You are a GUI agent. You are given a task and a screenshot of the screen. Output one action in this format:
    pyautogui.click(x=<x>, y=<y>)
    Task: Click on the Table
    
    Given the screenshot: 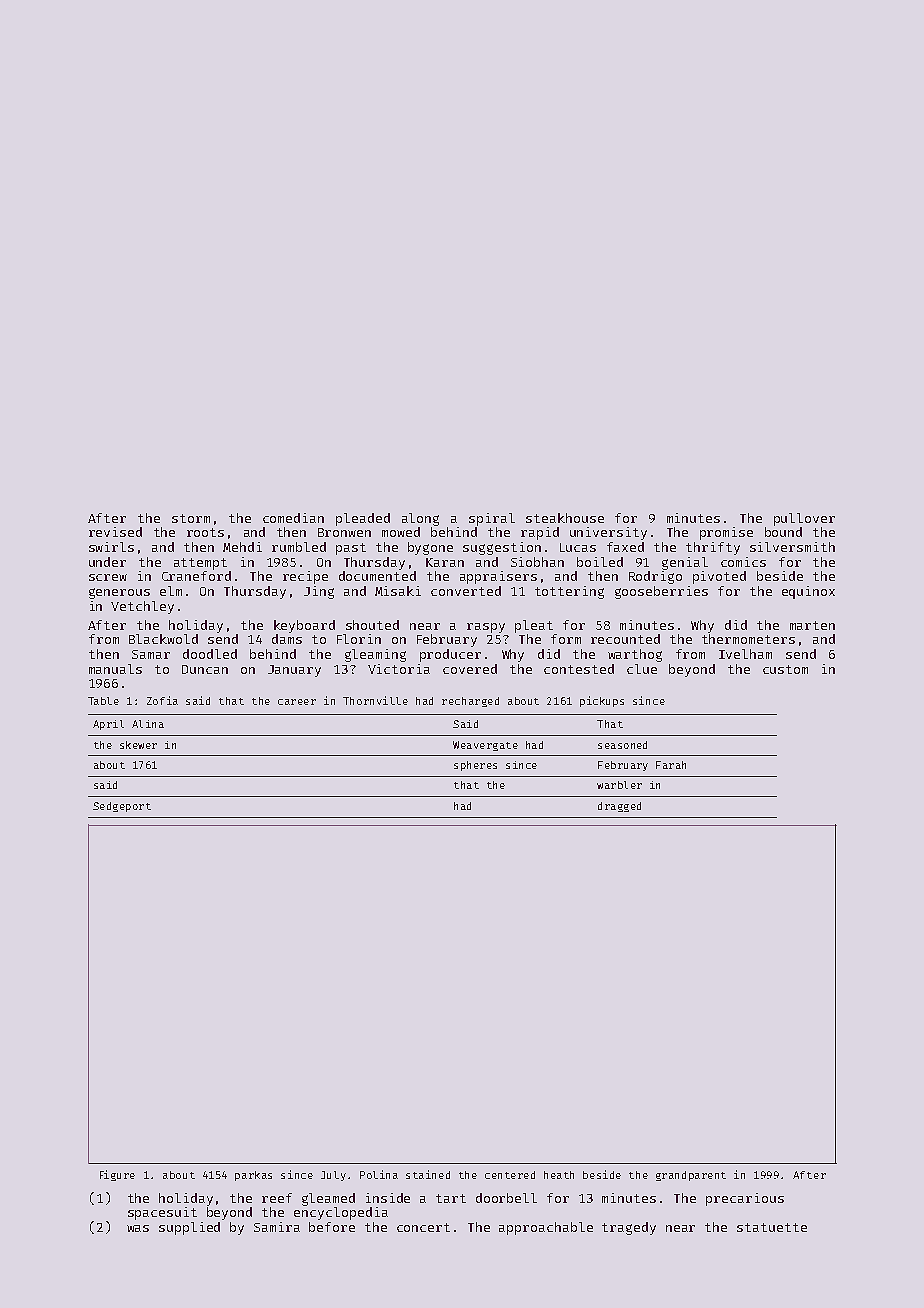 What is the action you would take?
    pyautogui.click(x=103, y=701)
